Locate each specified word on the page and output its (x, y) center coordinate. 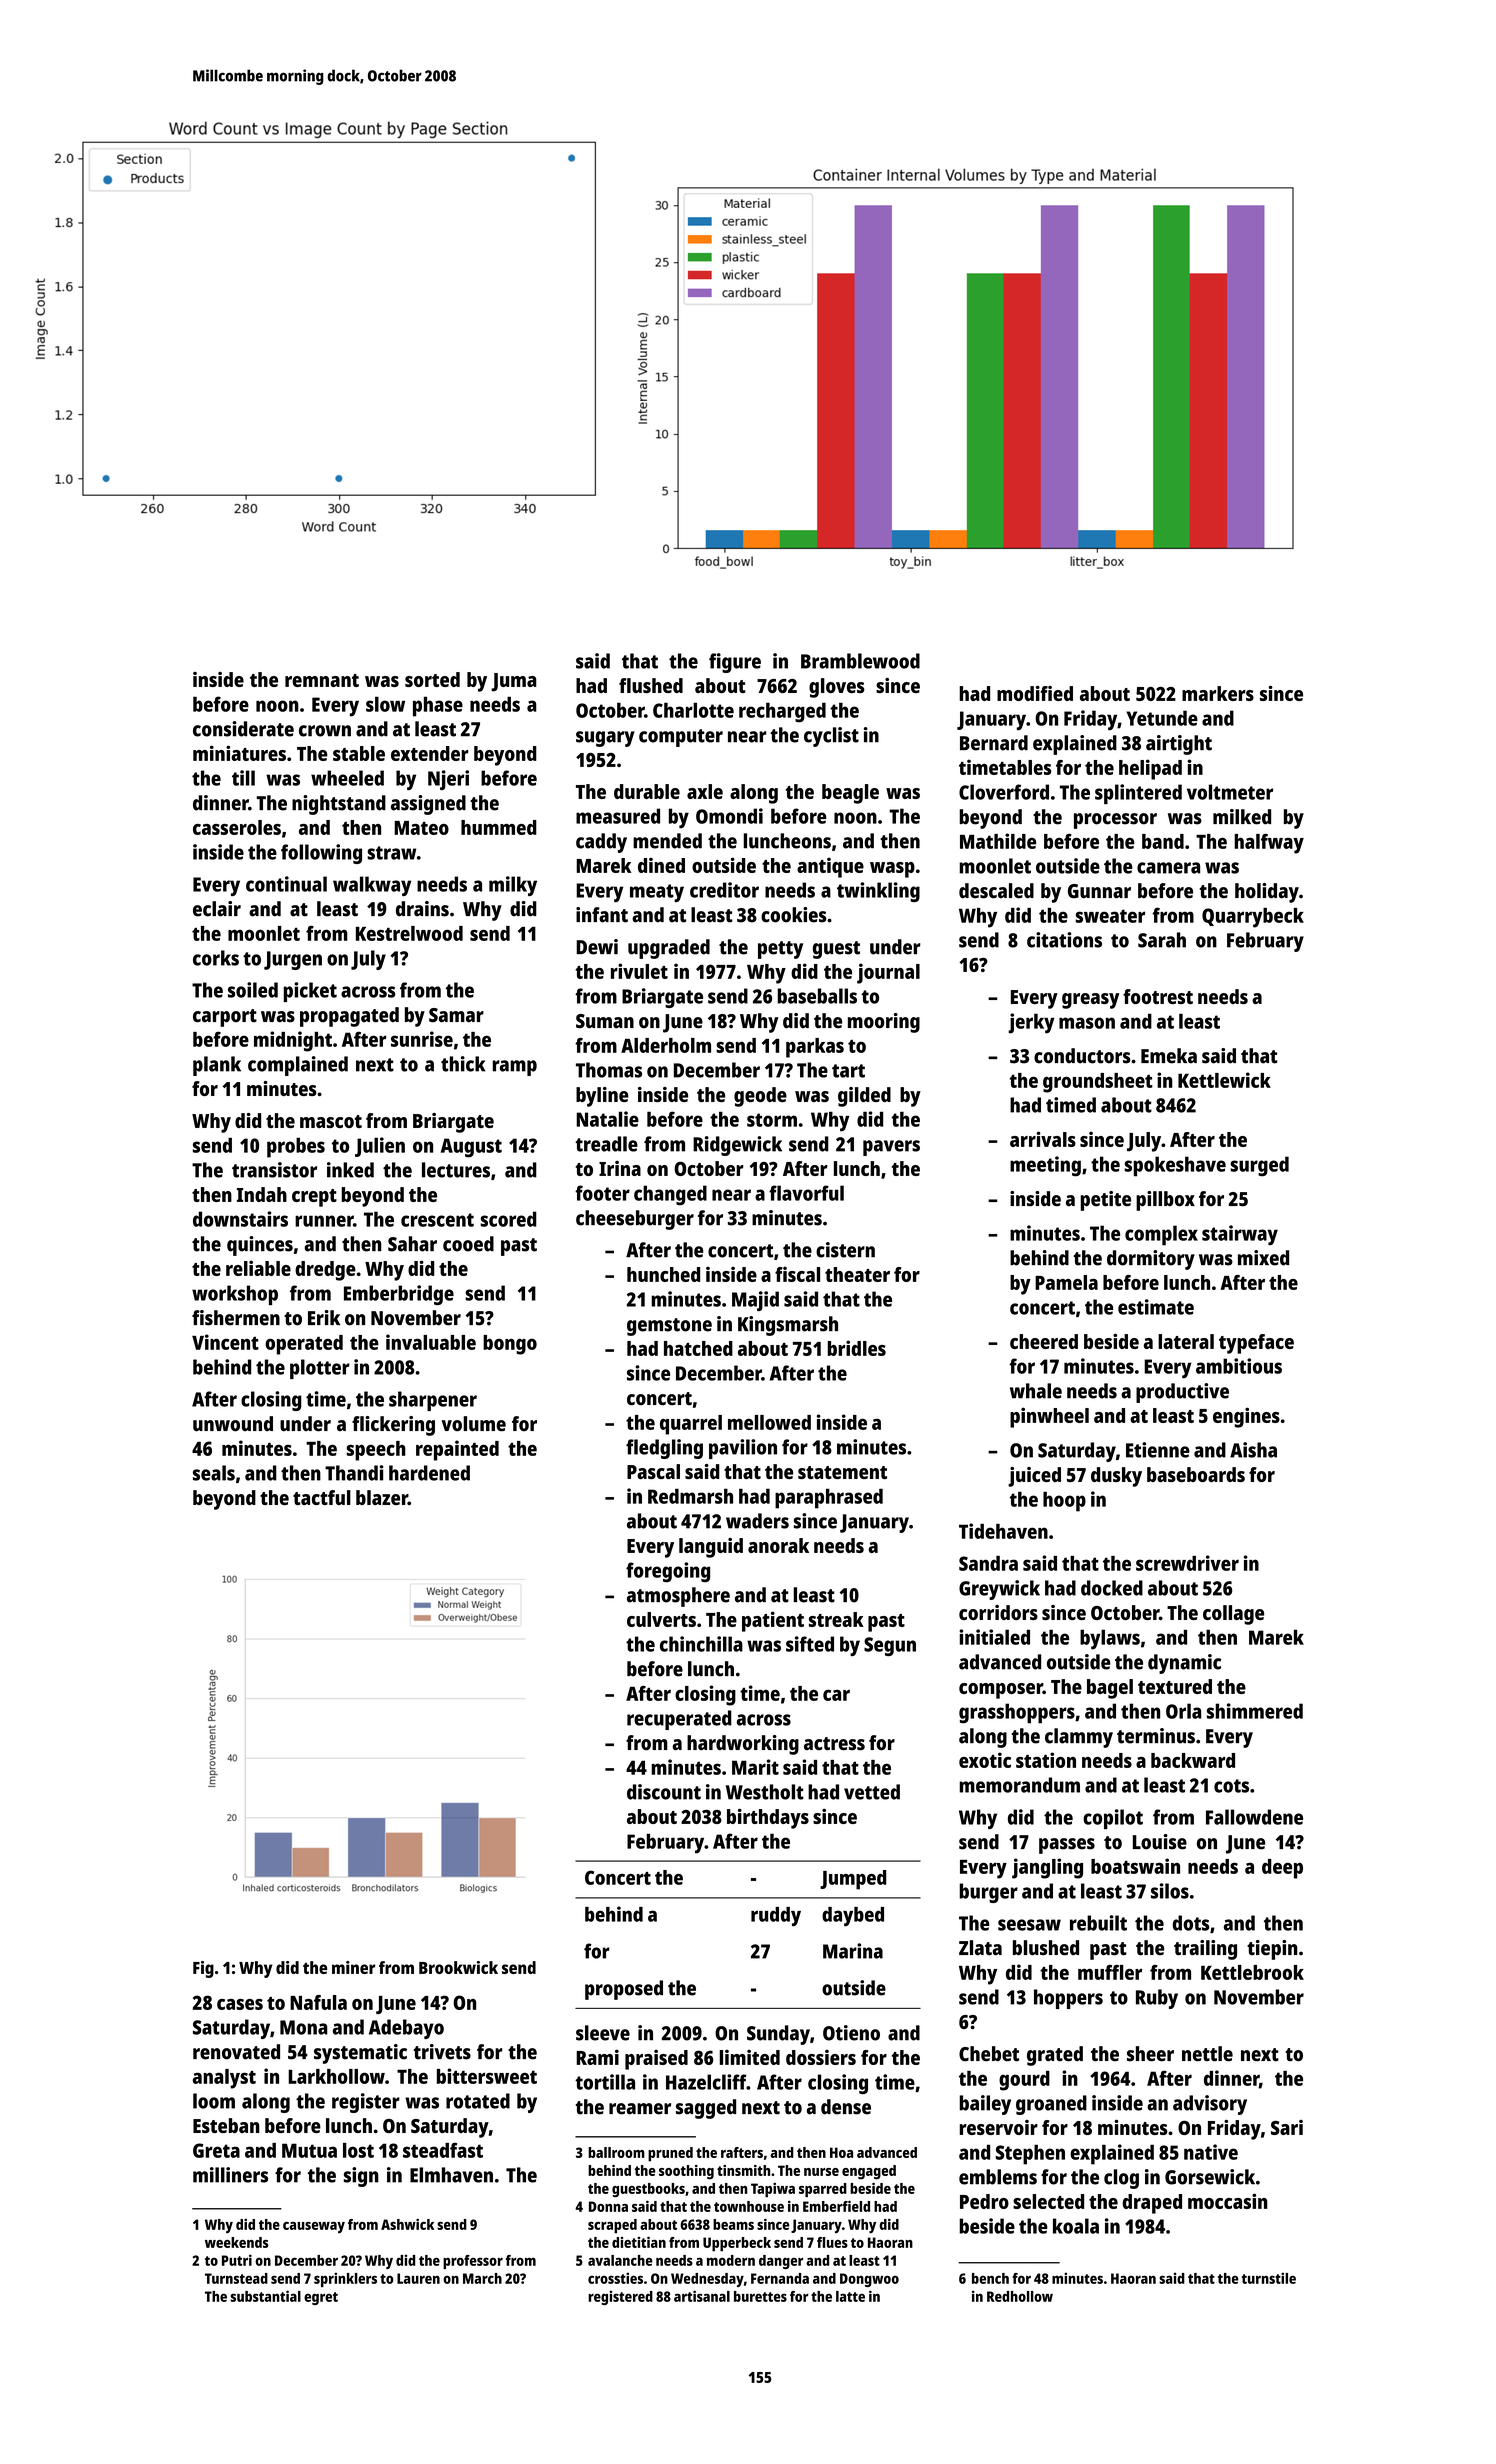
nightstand (339, 805)
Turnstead (236, 2278)
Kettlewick (1224, 1080)
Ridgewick (737, 1146)
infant (602, 915)
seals (214, 1473)
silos (1170, 1891)
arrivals (1043, 1139)
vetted (872, 1792)
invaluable (431, 1342)
